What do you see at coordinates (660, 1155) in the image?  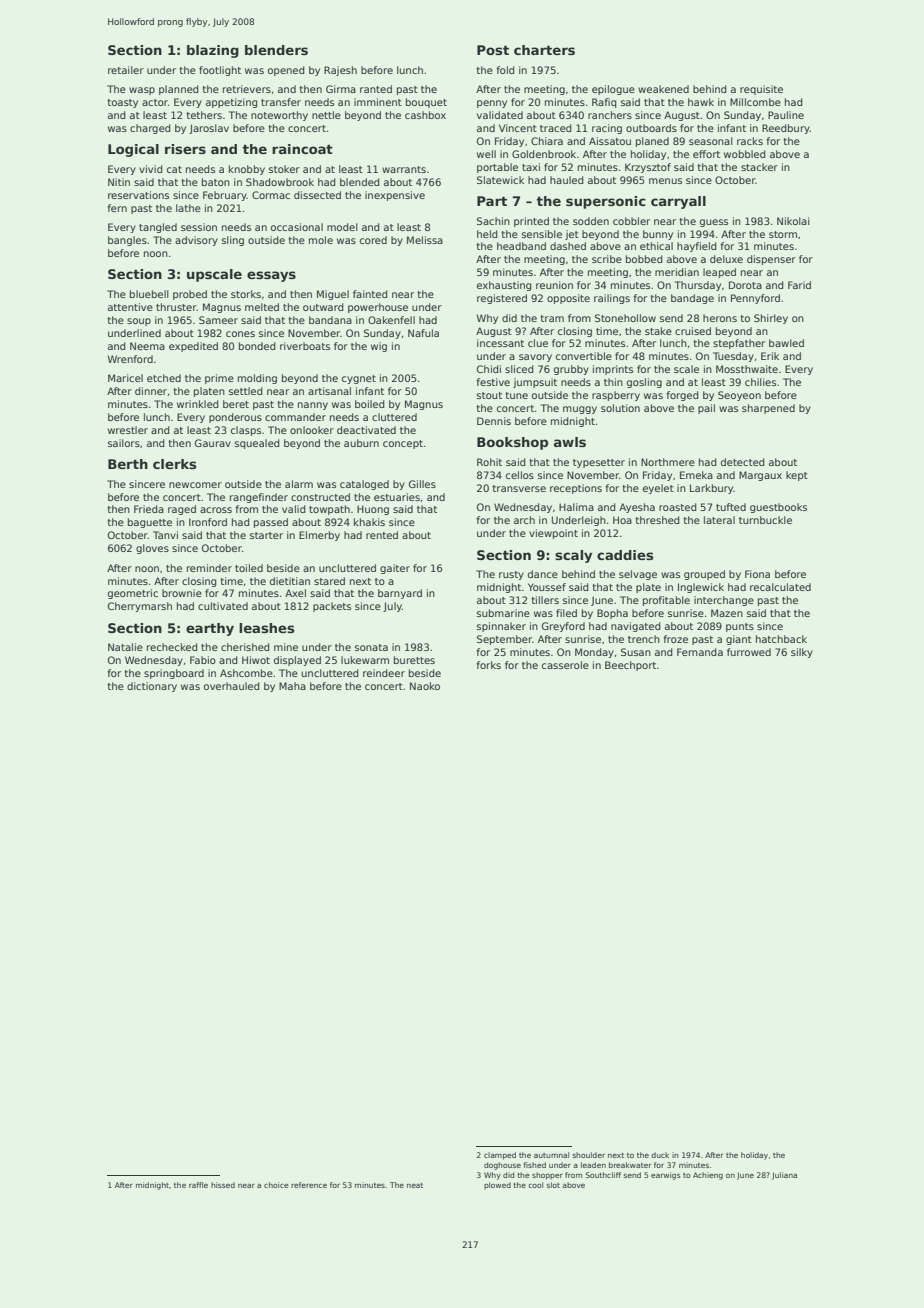 I see `duck` at bounding box center [660, 1155].
